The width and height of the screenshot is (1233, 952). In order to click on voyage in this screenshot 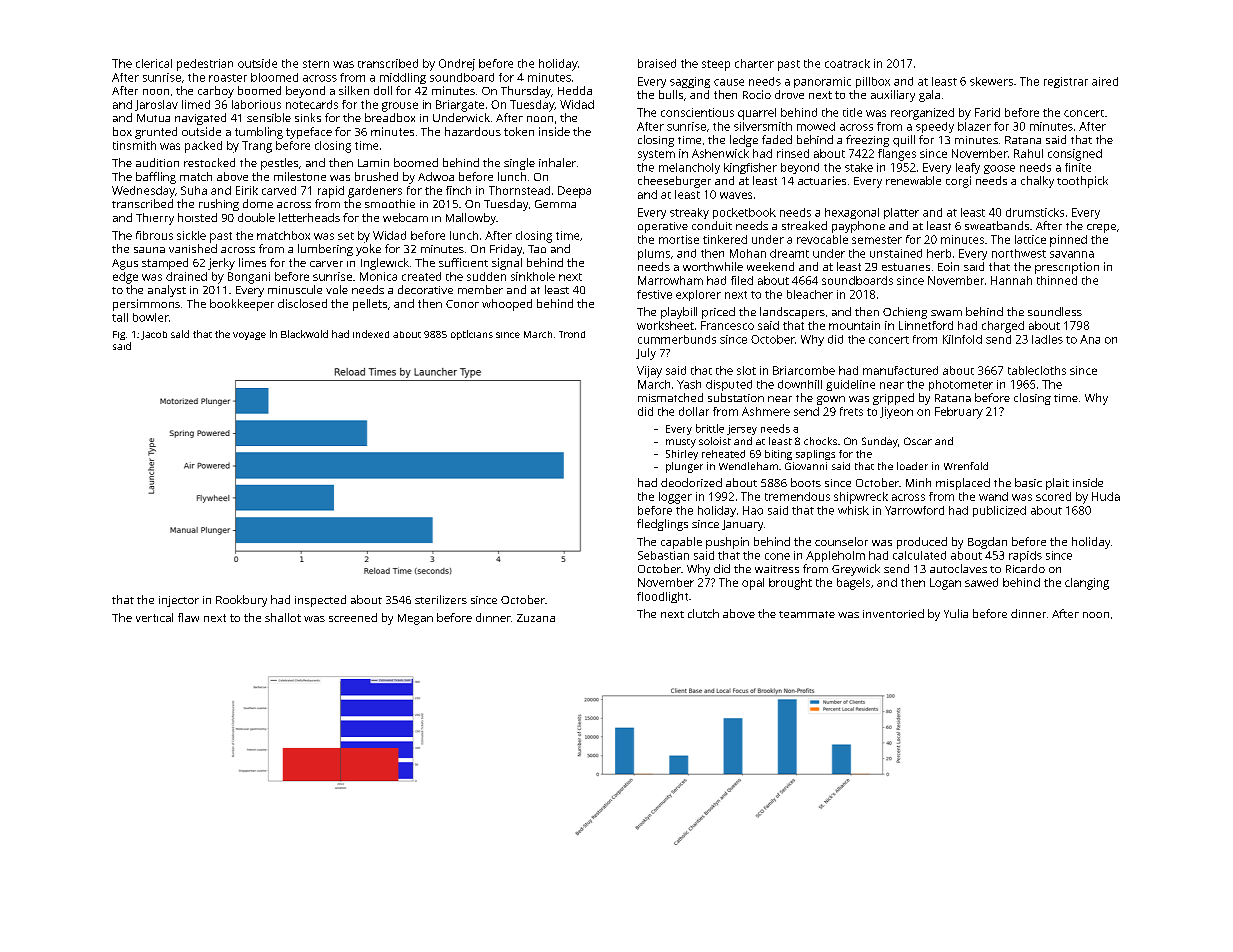, I will do `click(249, 336)`.
